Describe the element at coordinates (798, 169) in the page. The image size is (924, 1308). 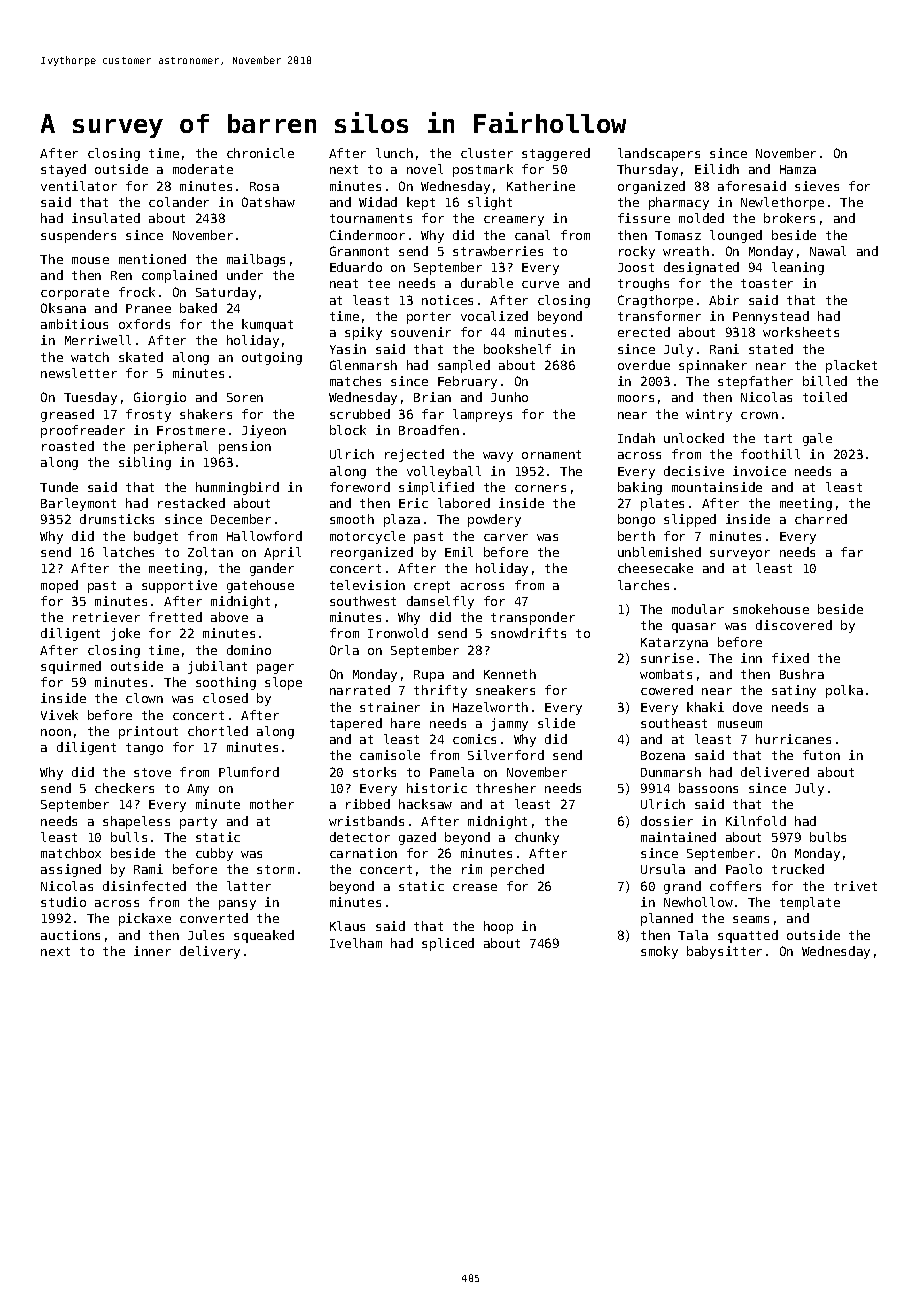
I see `Hamza` at that location.
